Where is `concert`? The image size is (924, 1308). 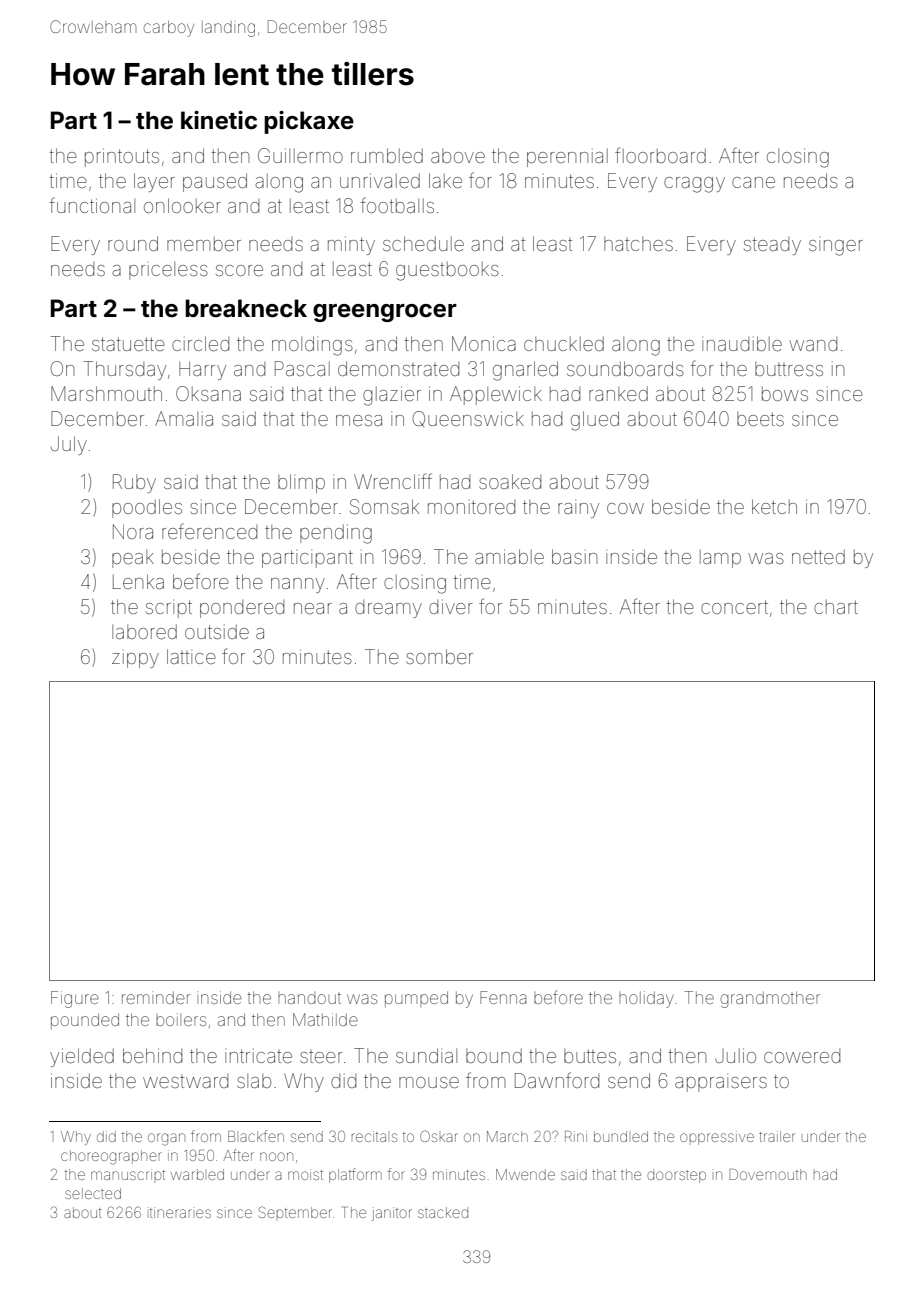
concert is located at coordinates (734, 607).
